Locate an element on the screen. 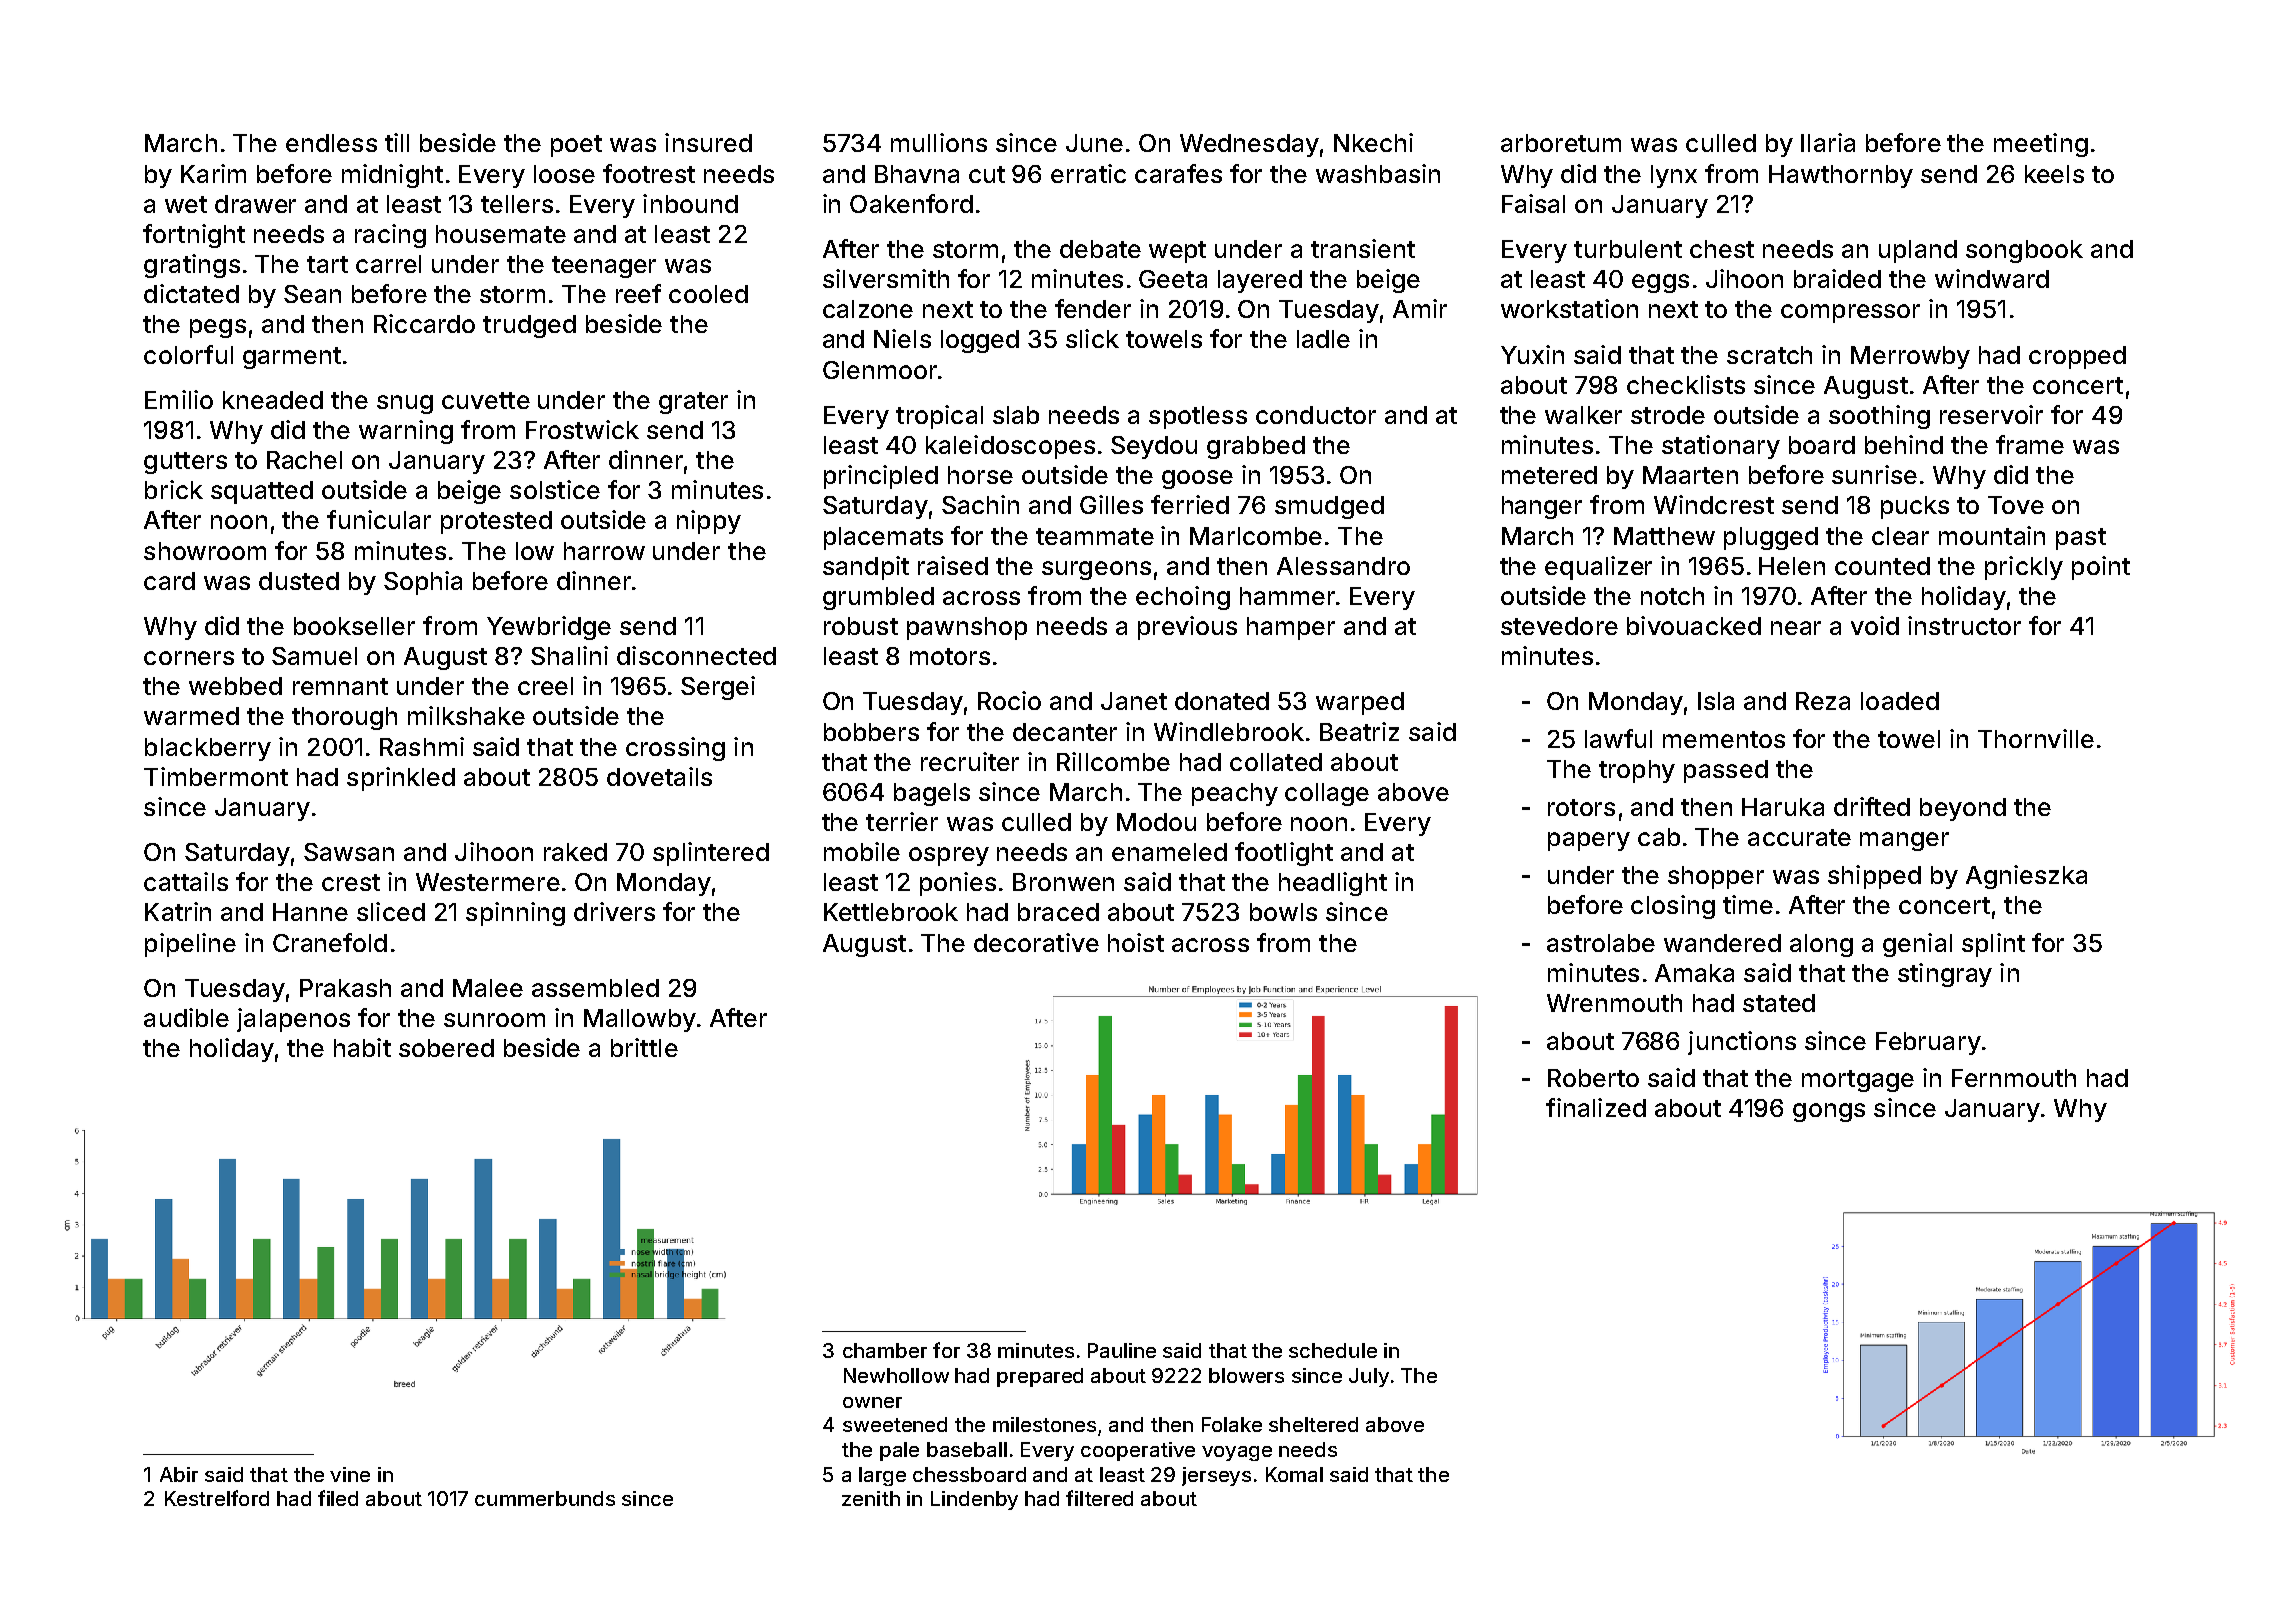 This screenshot has height=1614, width=2282. mullions is located at coordinates (939, 142).
